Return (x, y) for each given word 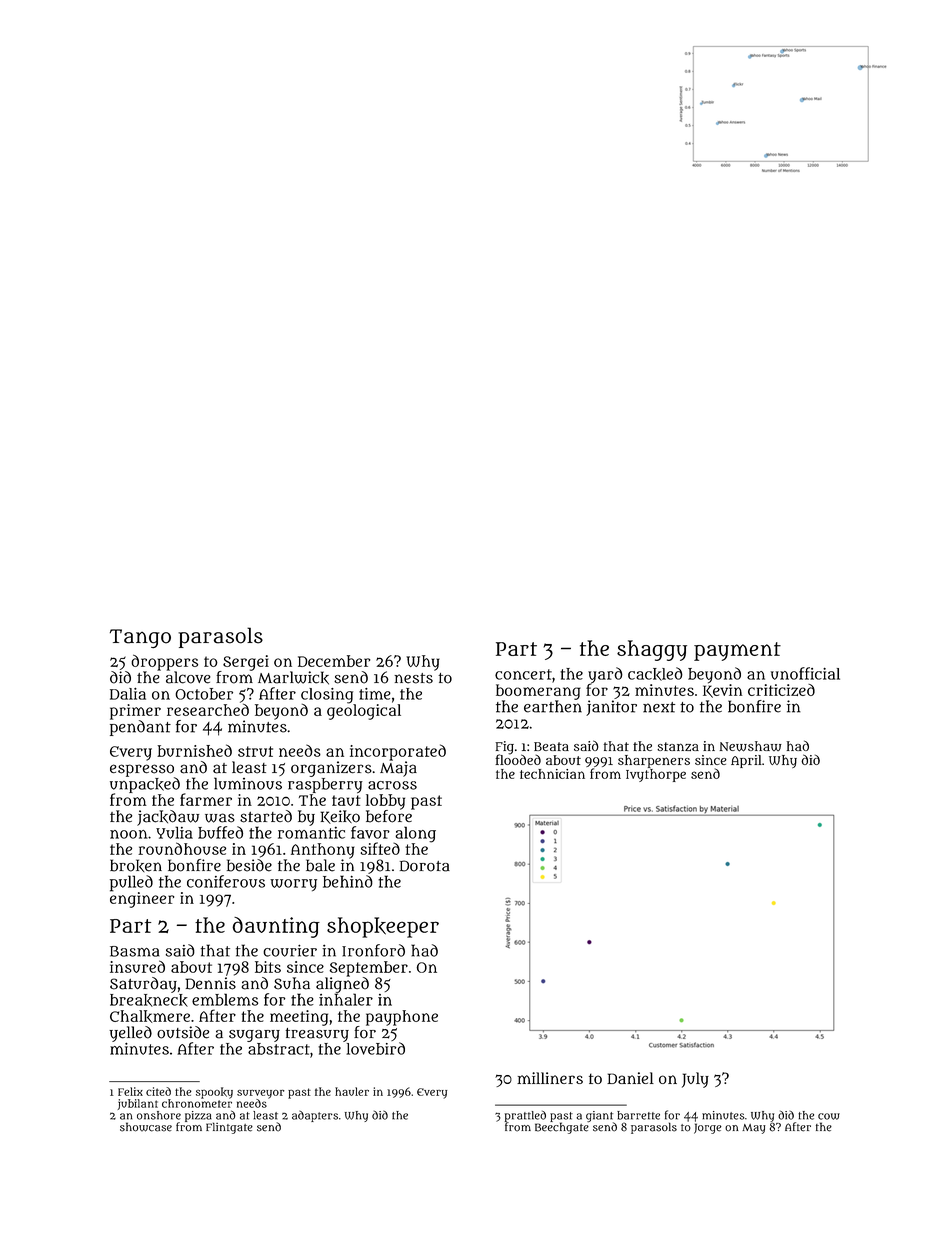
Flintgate (229, 1128)
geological (364, 712)
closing (327, 696)
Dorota (425, 866)
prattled (525, 1116)
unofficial (805, 673)
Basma (134, 951)
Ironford (373, 950)
